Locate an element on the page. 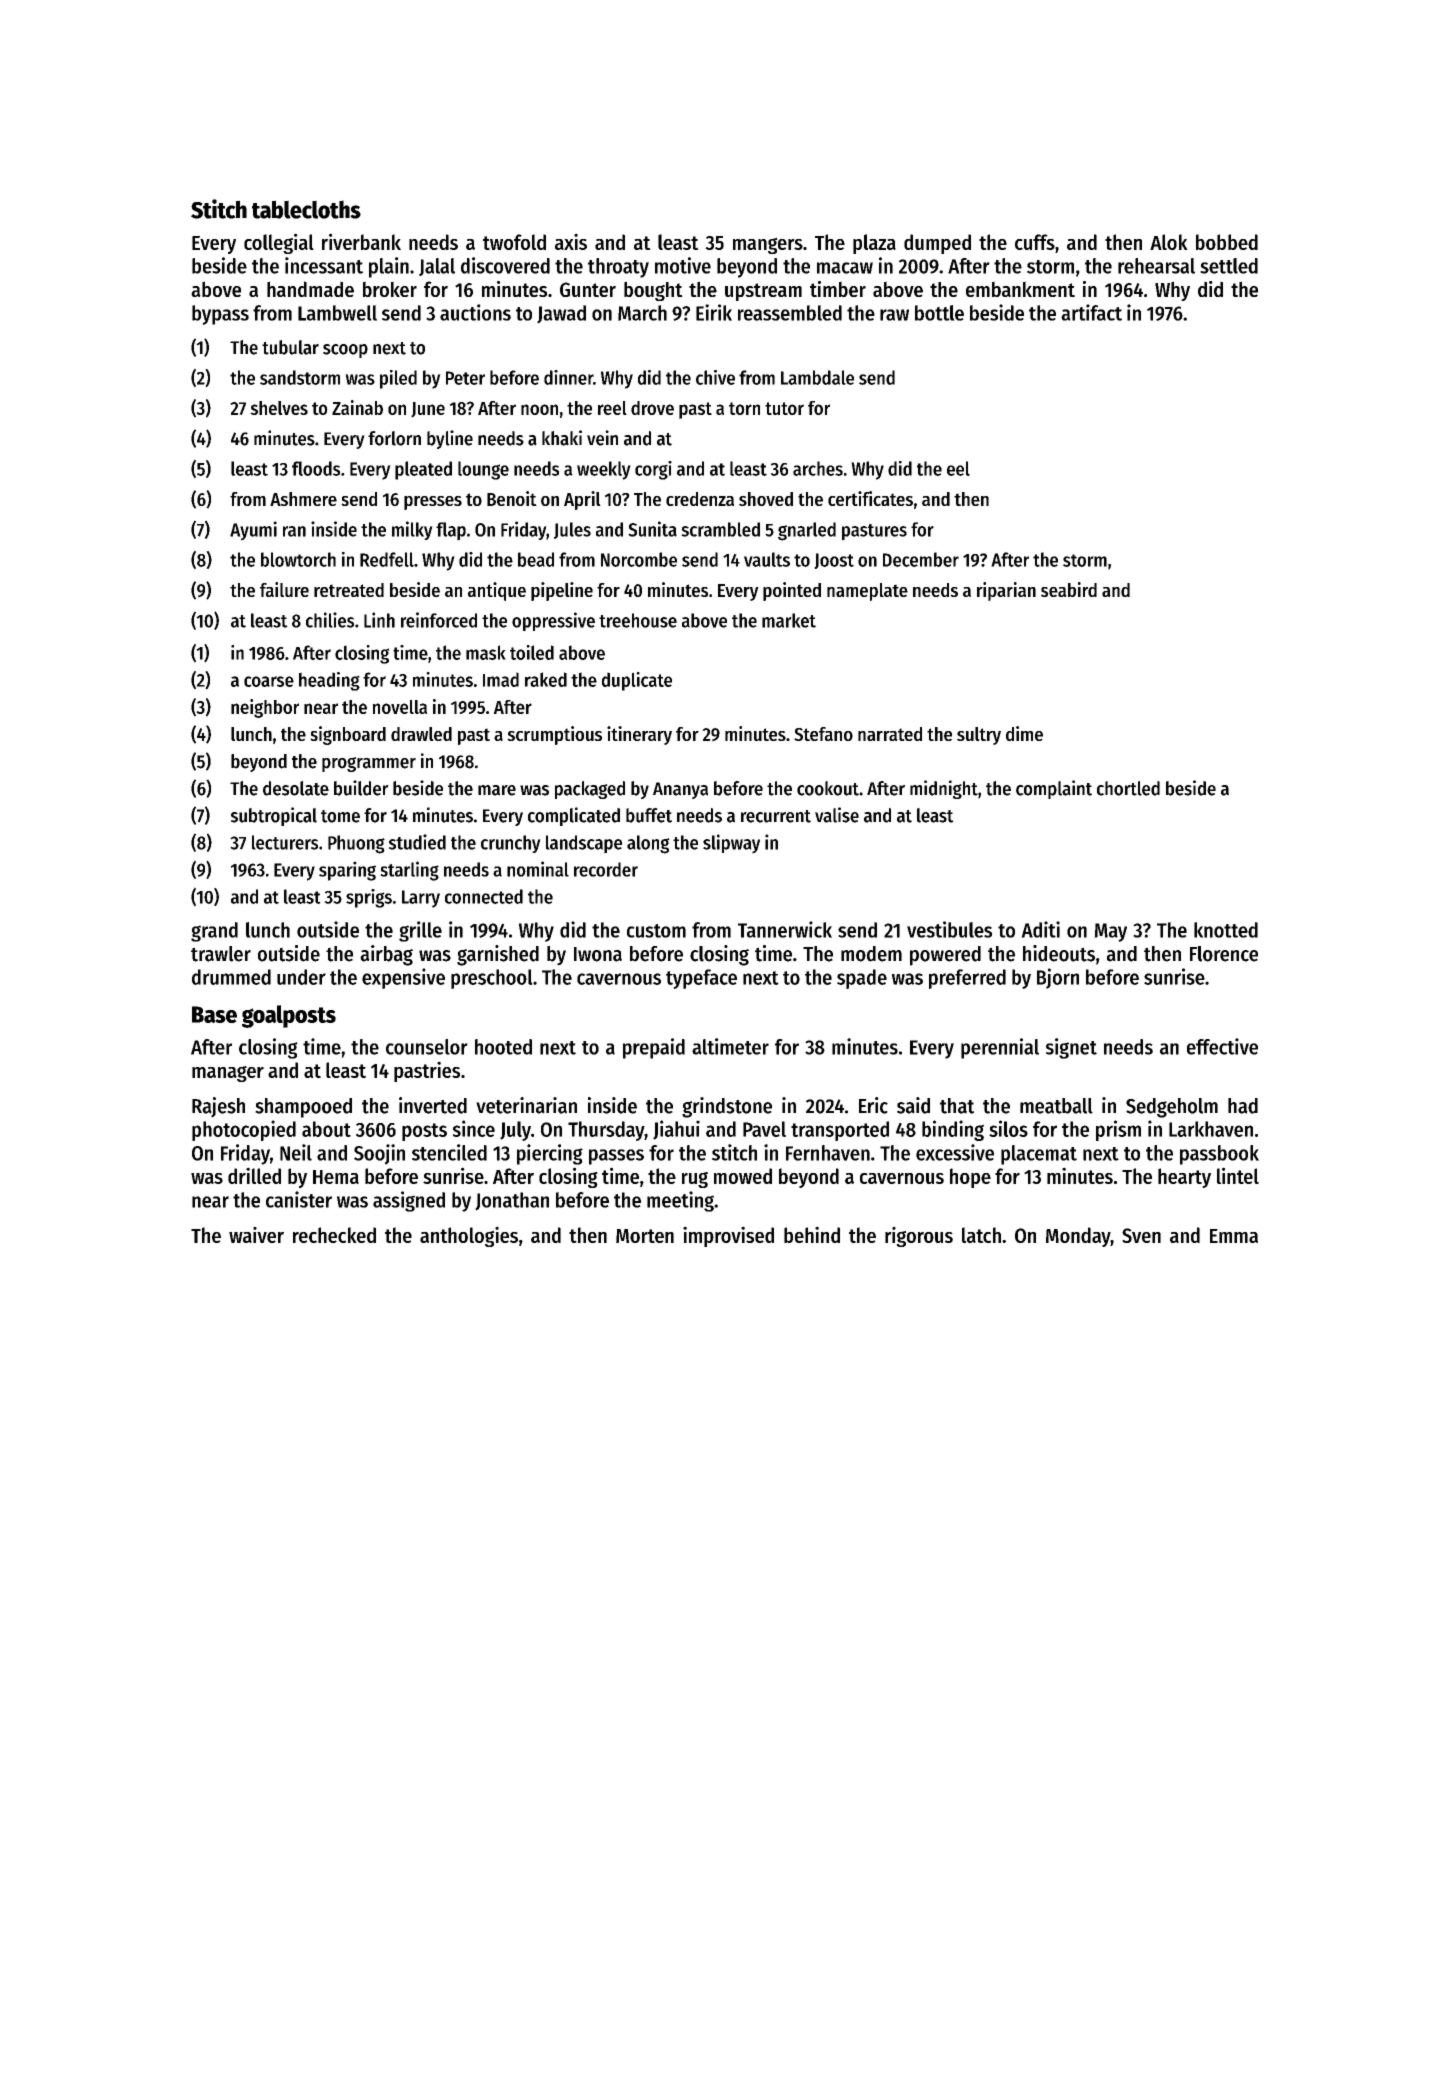 This image has height=2100, width=1450. canister is located at coordinates (299, 1199).
